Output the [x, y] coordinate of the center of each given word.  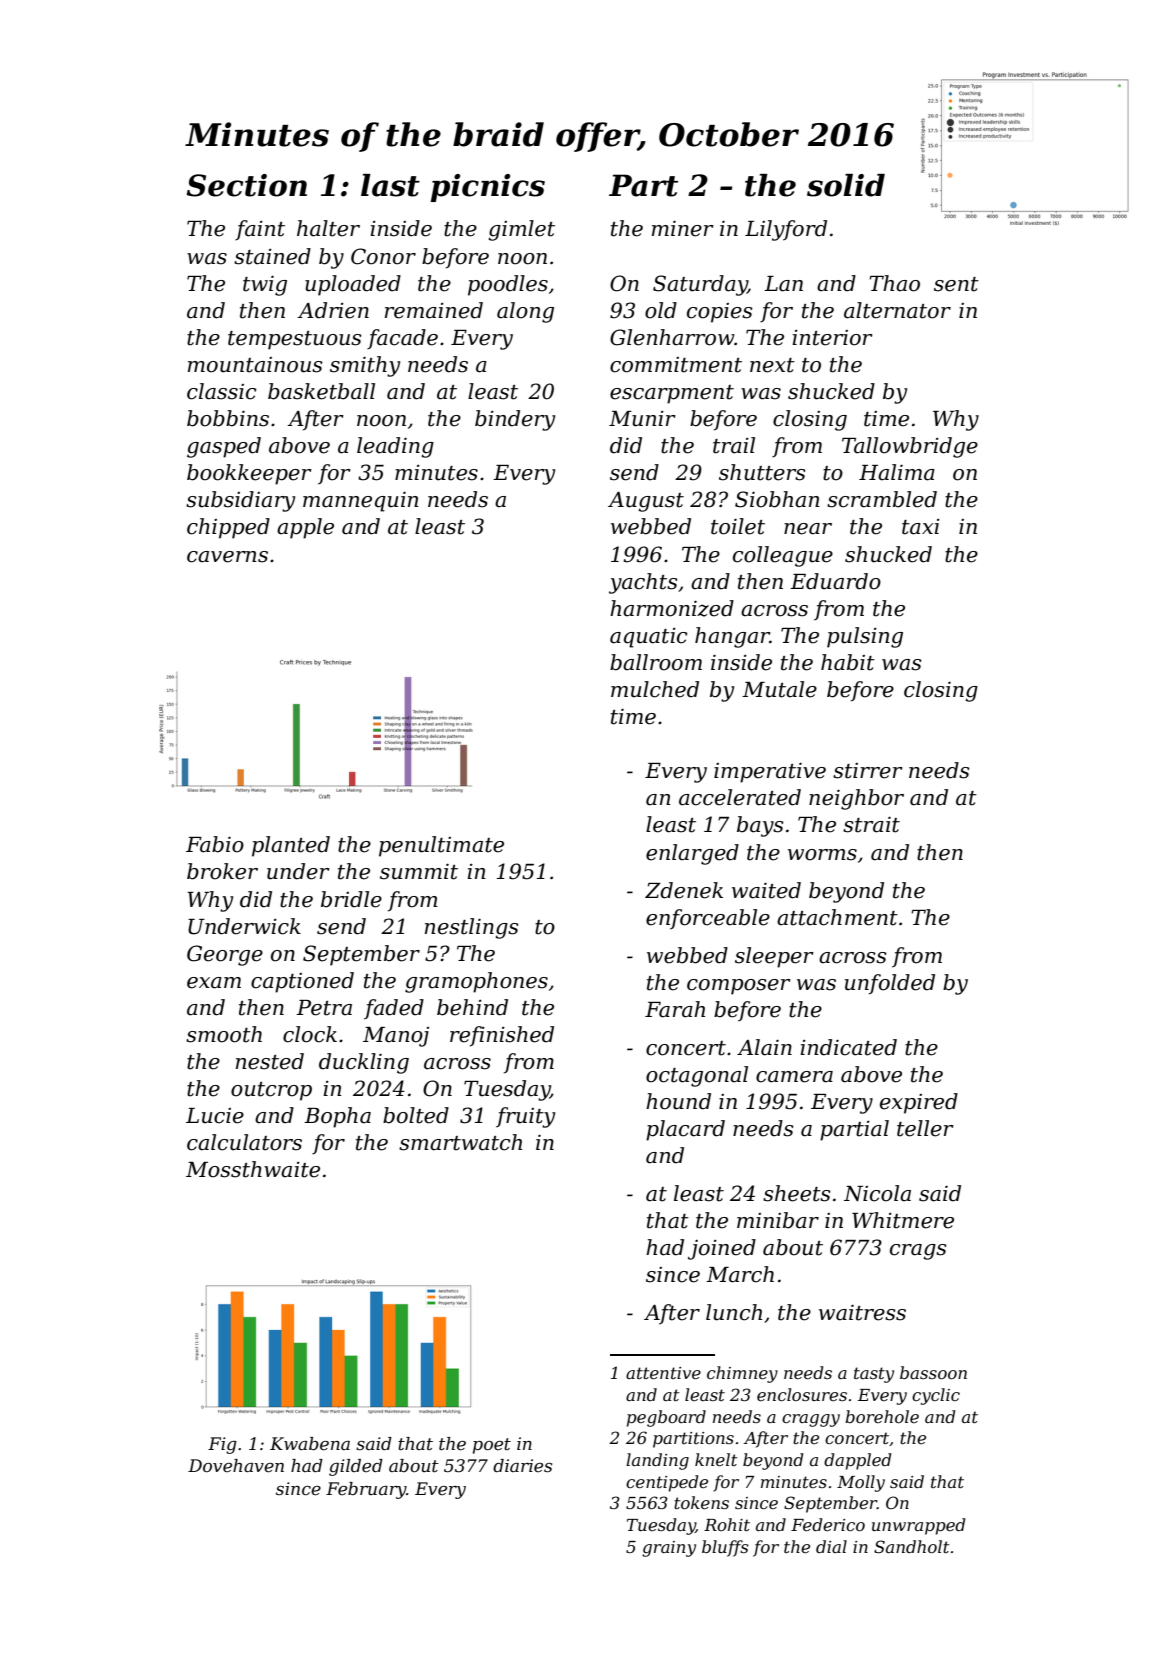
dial [831, 1546]
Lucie [215, 1116]
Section [246, 185]
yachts [643, 583]
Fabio [215, 844]
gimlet [521, 230]
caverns [227, 557]
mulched [655, 689]
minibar [778, 1220]
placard [685, 1130]
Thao [894, 283]
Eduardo [835, 581]
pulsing [865, 637]
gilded [356, 1467]
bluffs [725, 1548]
